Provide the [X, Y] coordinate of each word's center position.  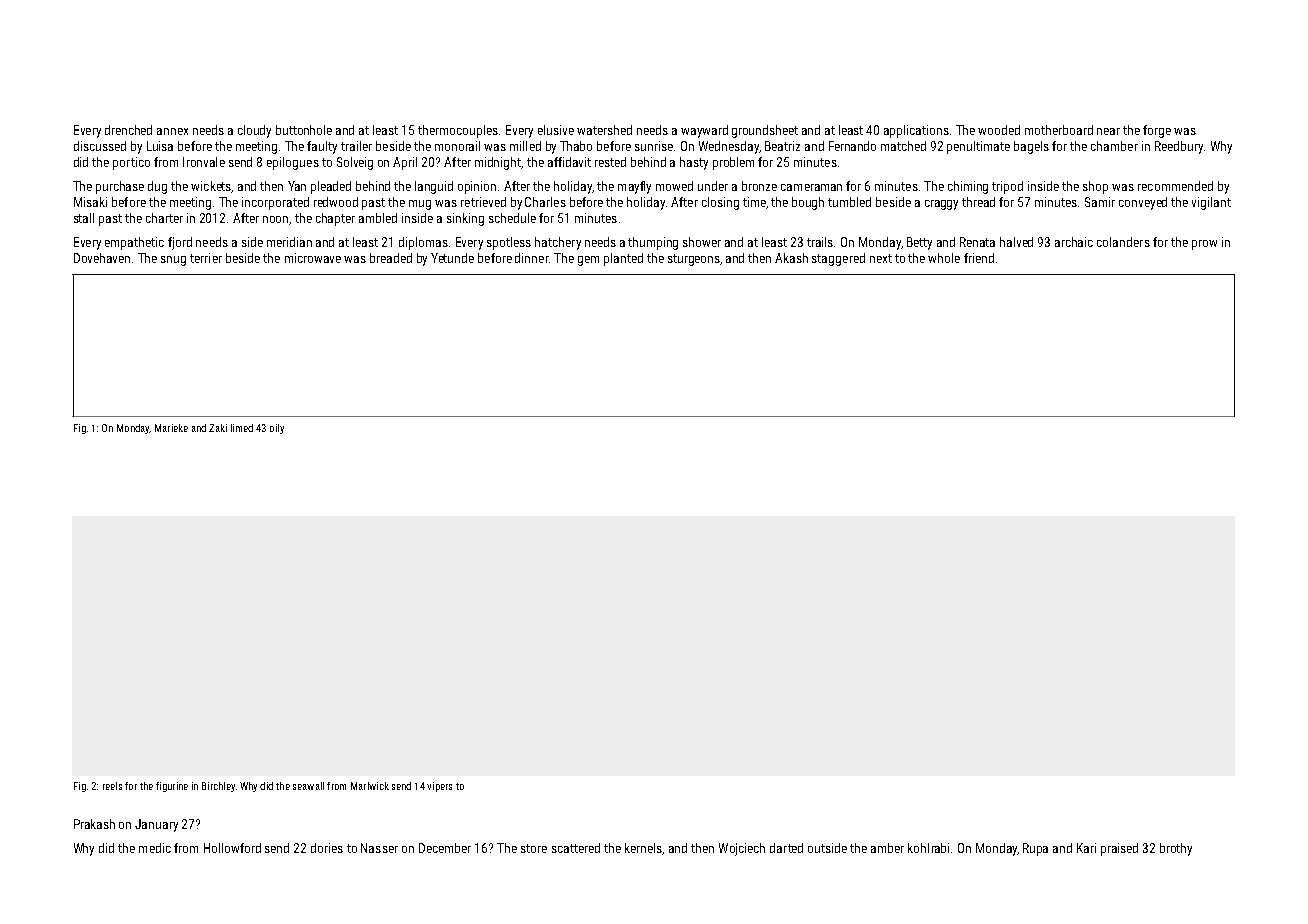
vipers [439, 787]
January [156, 825]
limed [242, 428]
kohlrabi [928, 848]
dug [157, 187]
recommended [1175, 186]
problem [733, 163]
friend [979, 258]
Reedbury [1179, 147]
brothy [1176, 849]
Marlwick [370, 786]
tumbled [849, 202]
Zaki [218, 428]
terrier [206, 258]
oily [277, 429]
